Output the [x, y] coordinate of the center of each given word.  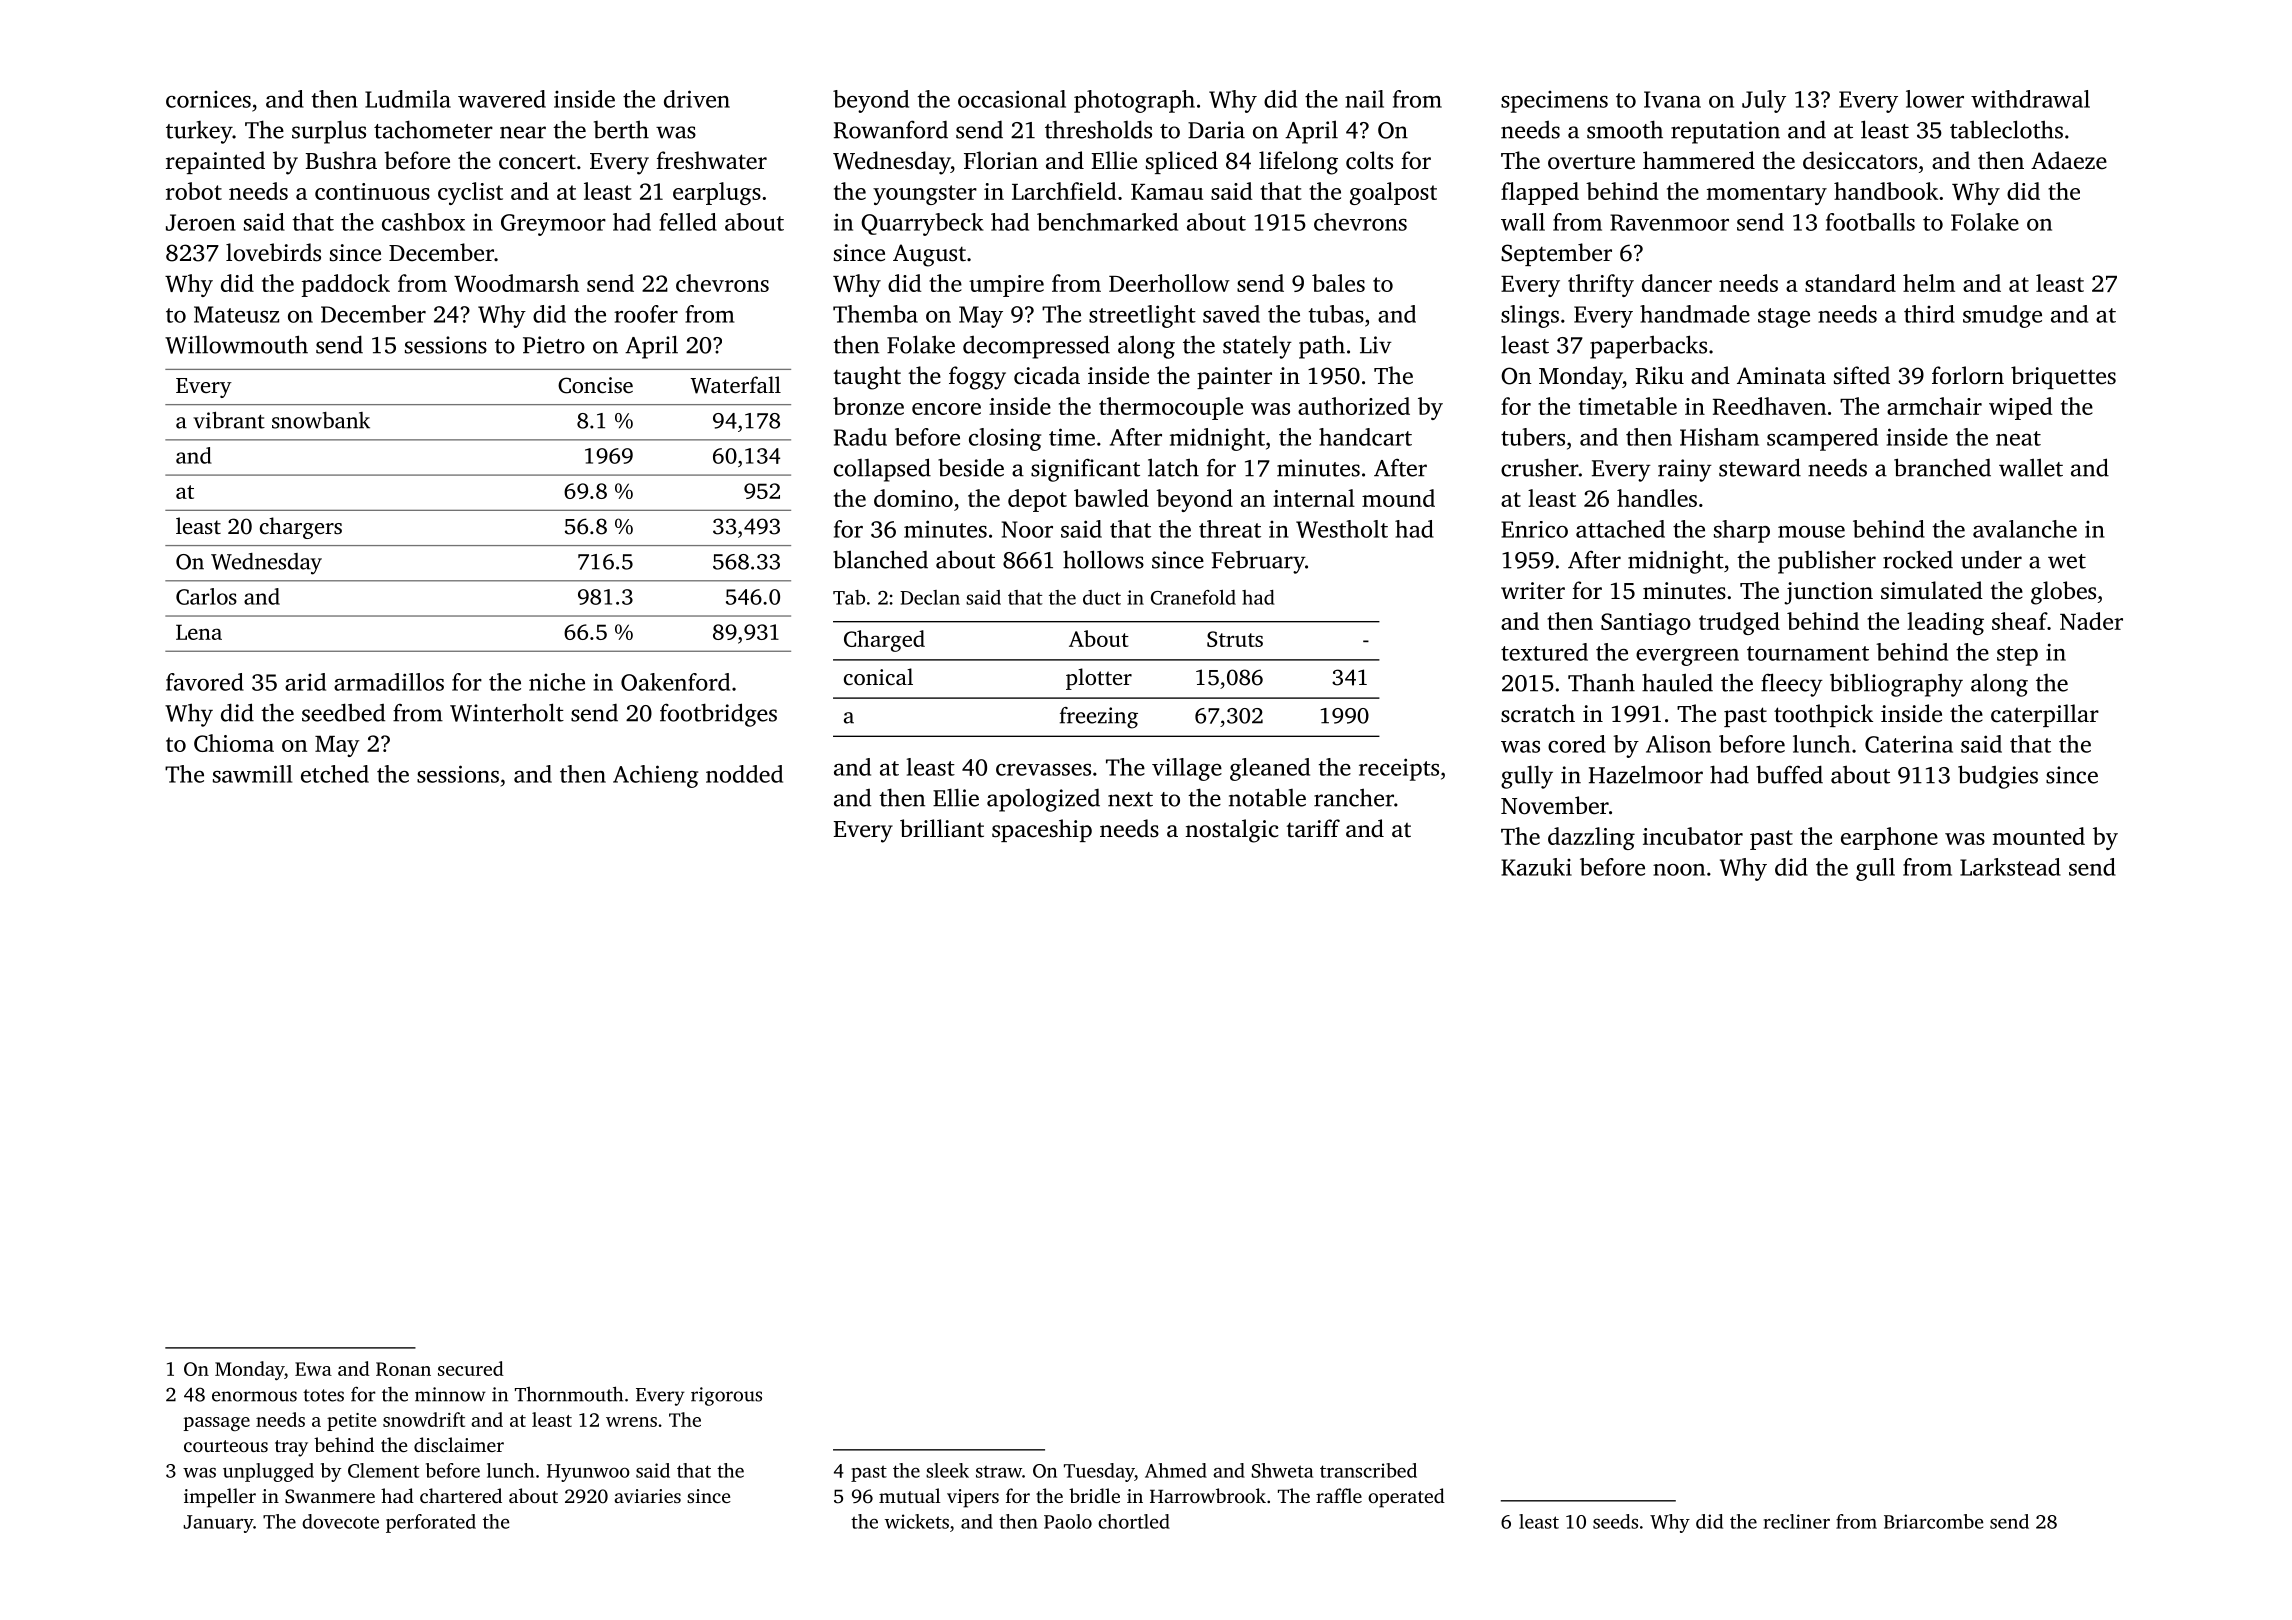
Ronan [403, 1369]
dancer [1677, 283]
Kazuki [1536, 867]
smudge [2002, 316]
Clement [383, 1470]
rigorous [726, 1396]
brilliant [942, 828]
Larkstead [2010, 867]
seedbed [343, 712]
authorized [1354, 406]
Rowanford [891, 129]
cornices [208, 99]
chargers [301, 528]
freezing [1099, 718]
